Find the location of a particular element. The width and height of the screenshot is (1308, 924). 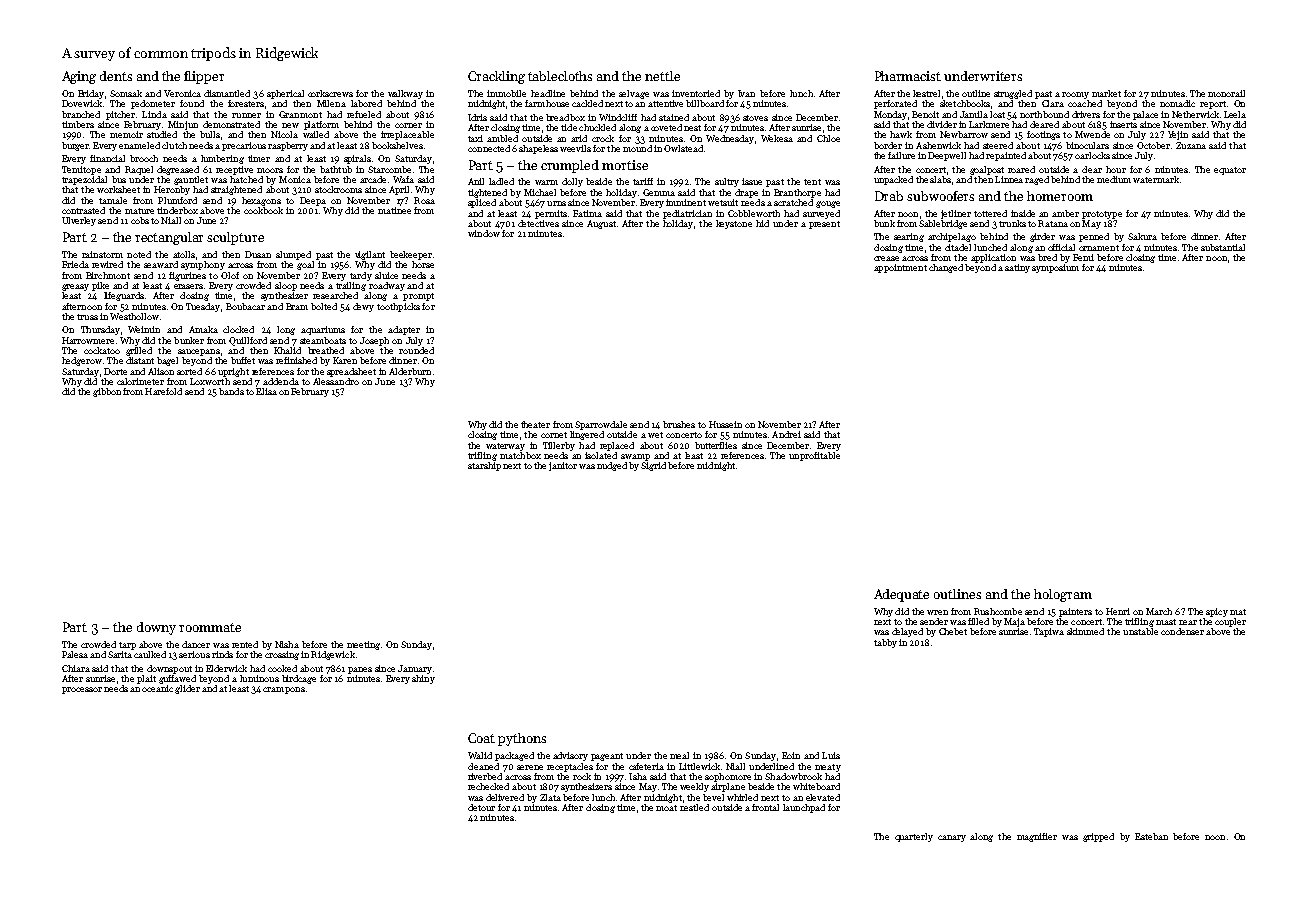

Andrei is located at coordinates (786, 434).
